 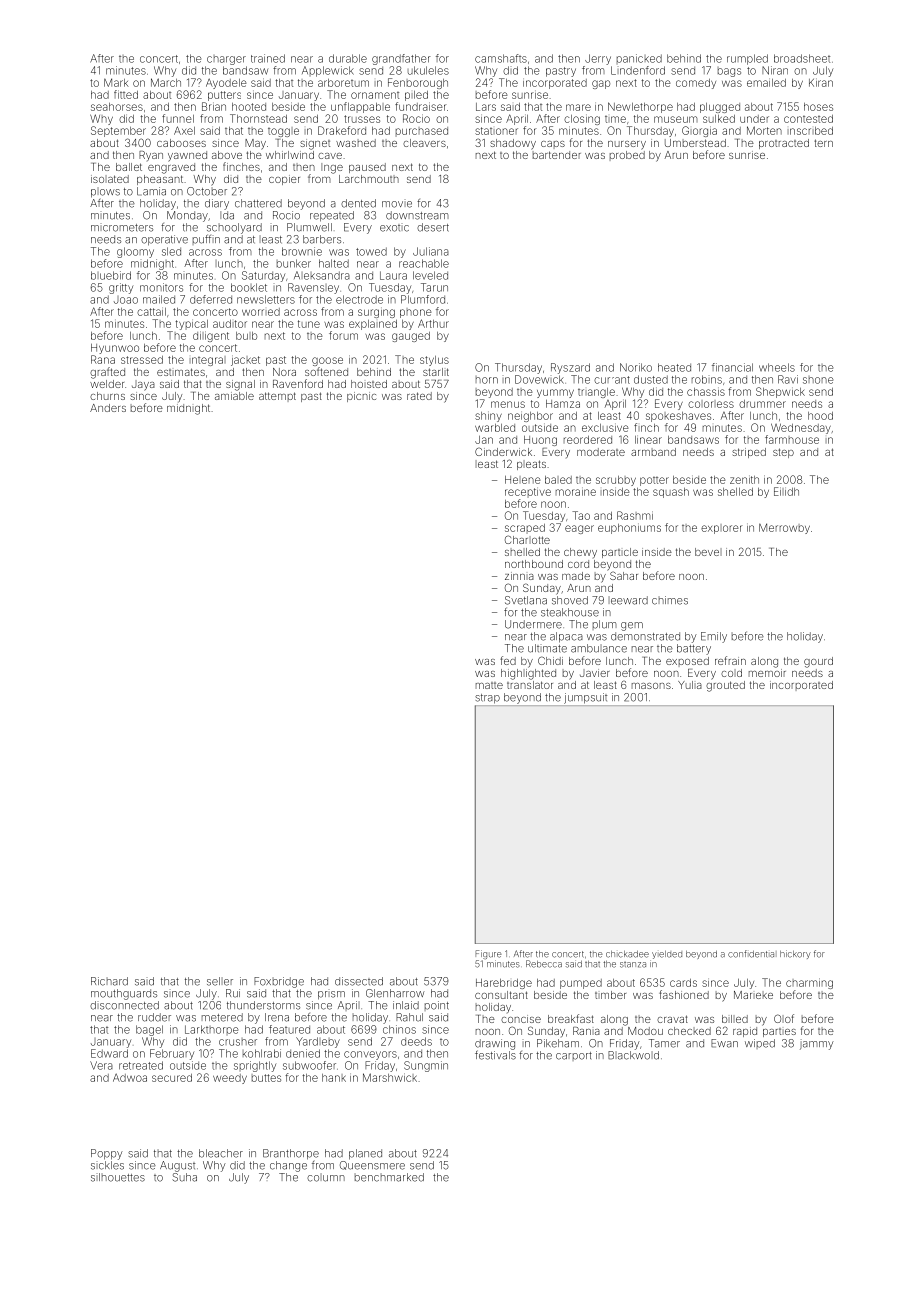 I want to click on broadsheet, so click(x=802, y=58).
